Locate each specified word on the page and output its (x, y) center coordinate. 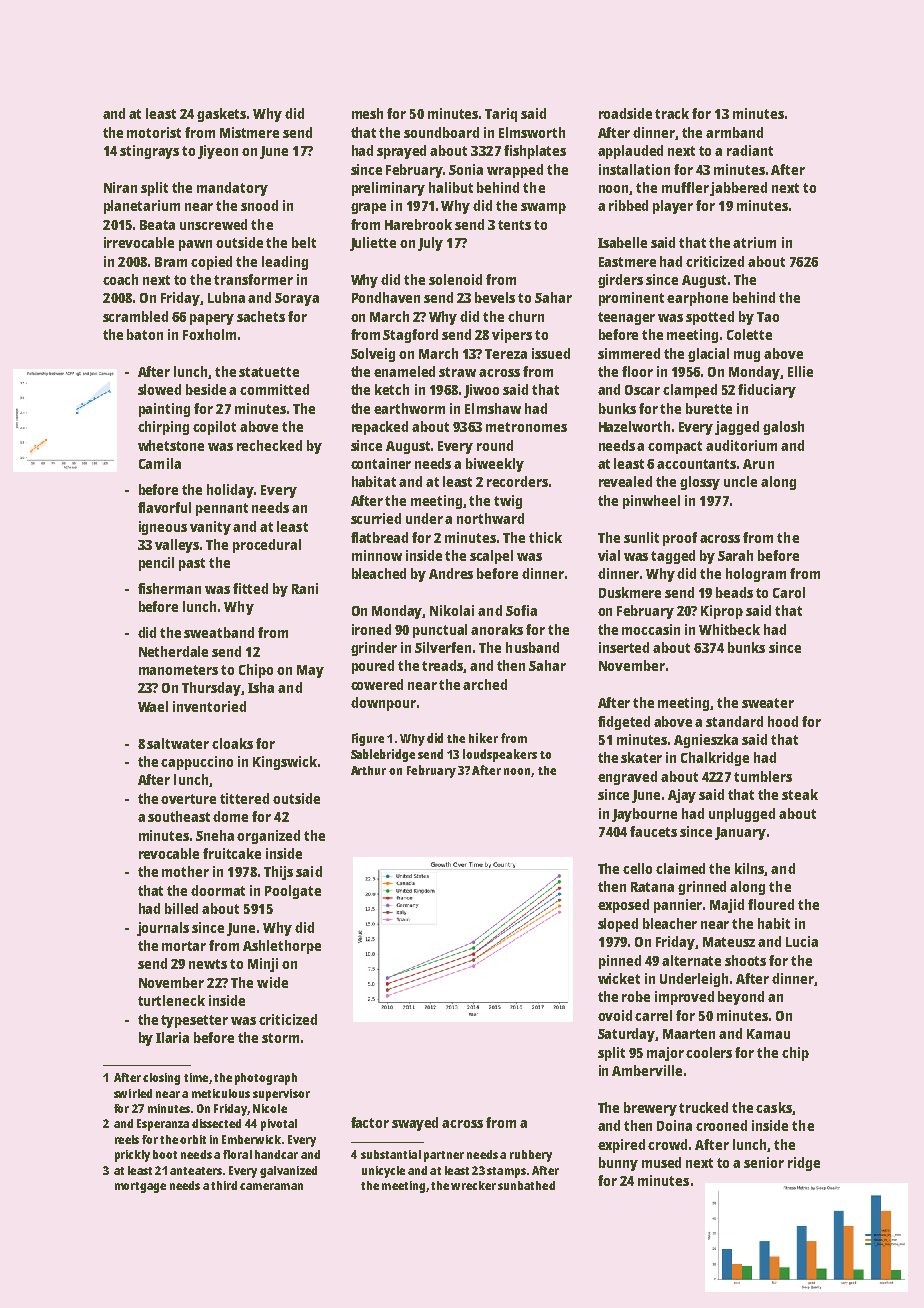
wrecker (473, 1185)
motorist (154, 132)
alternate (691, 960)
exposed (623, 906)
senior (764, 1162)
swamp (543, 208)
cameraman (271, 1186)
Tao (768, 317)
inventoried (209, 706)
